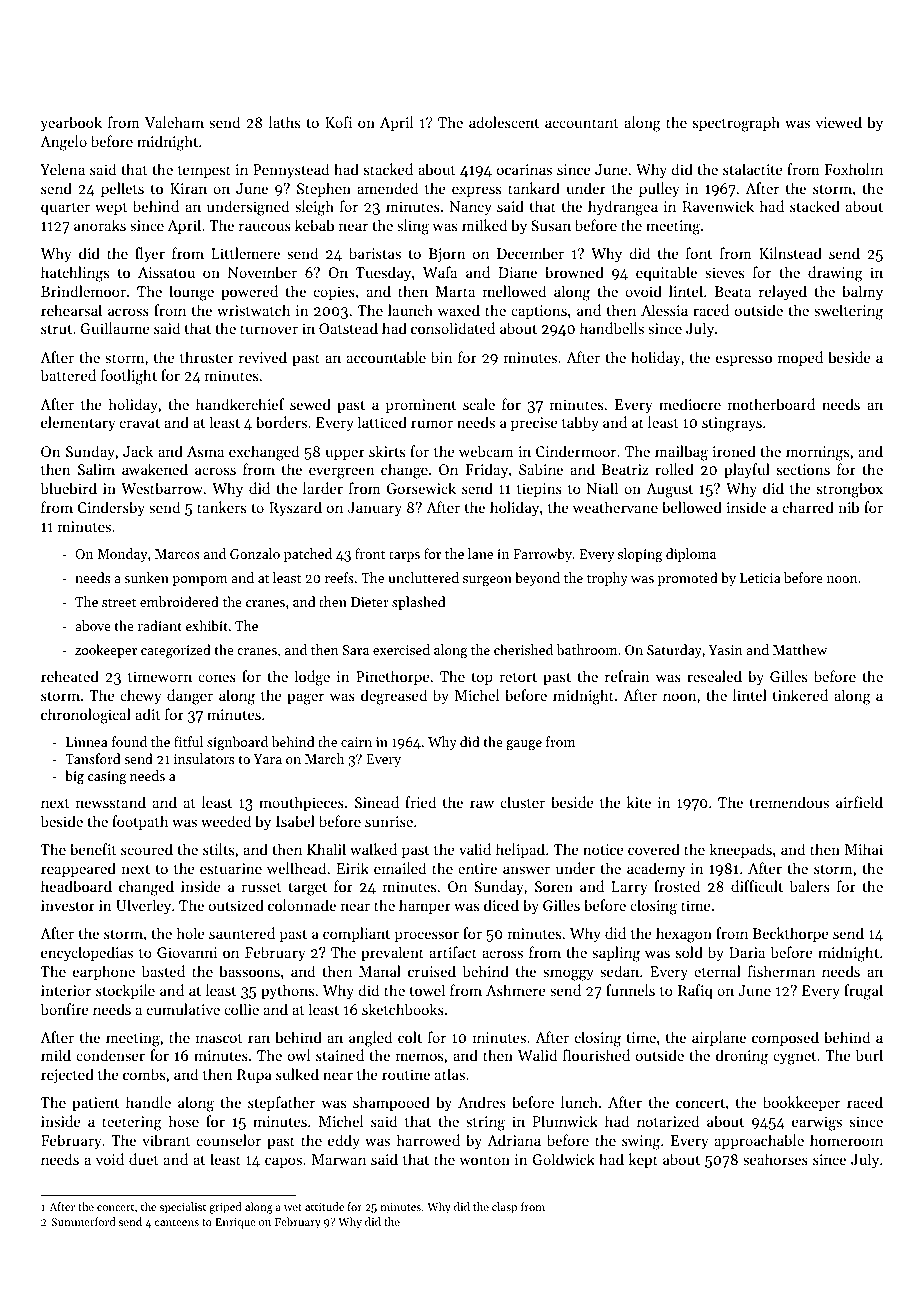 The image size is (924, 1308). What do you see at coordinates (204, 758) in the image?
I see `insulators` at bounding box center [204, 758].
